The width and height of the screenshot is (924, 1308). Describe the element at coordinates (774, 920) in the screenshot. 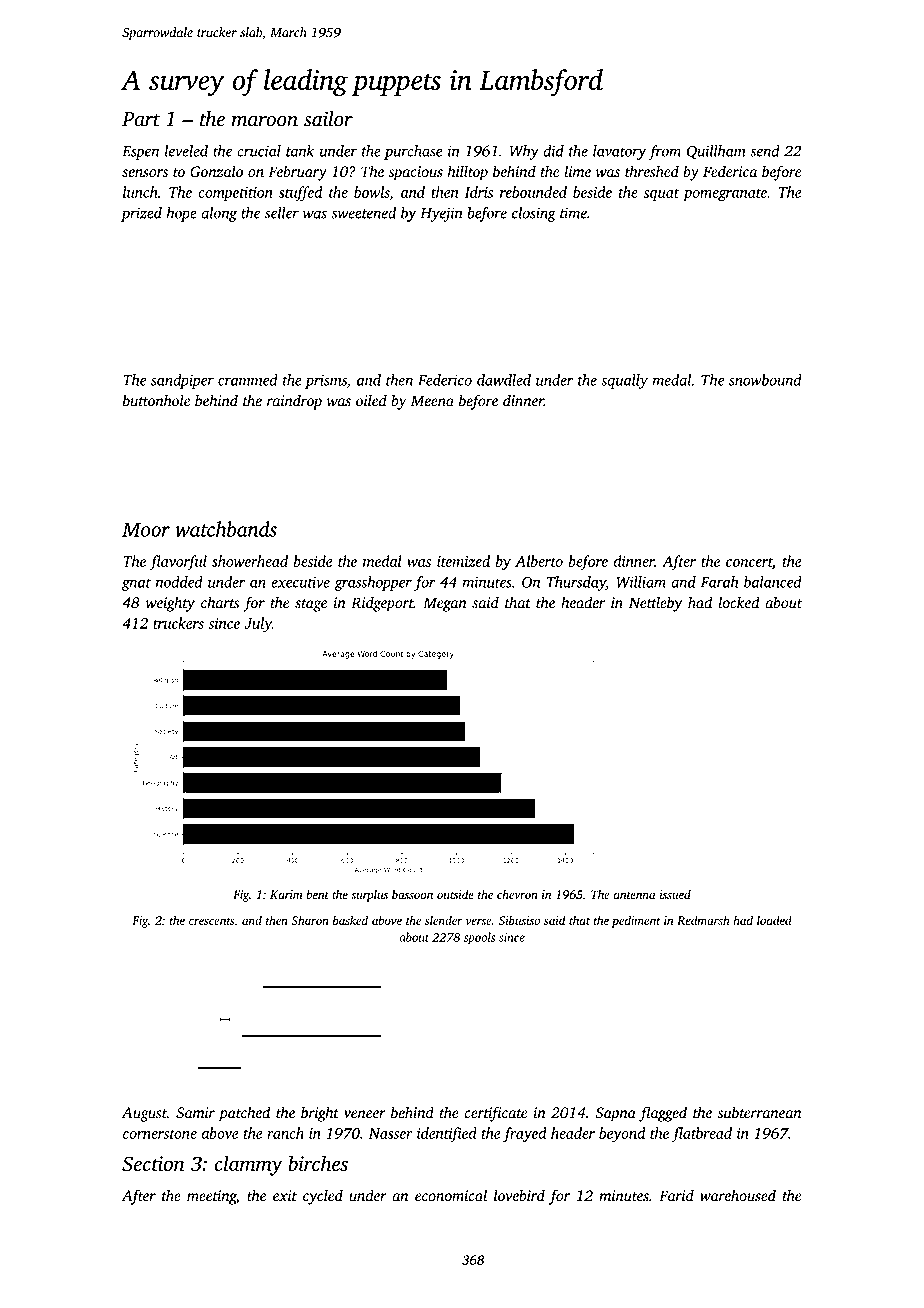

I see `loaded` at that location.
